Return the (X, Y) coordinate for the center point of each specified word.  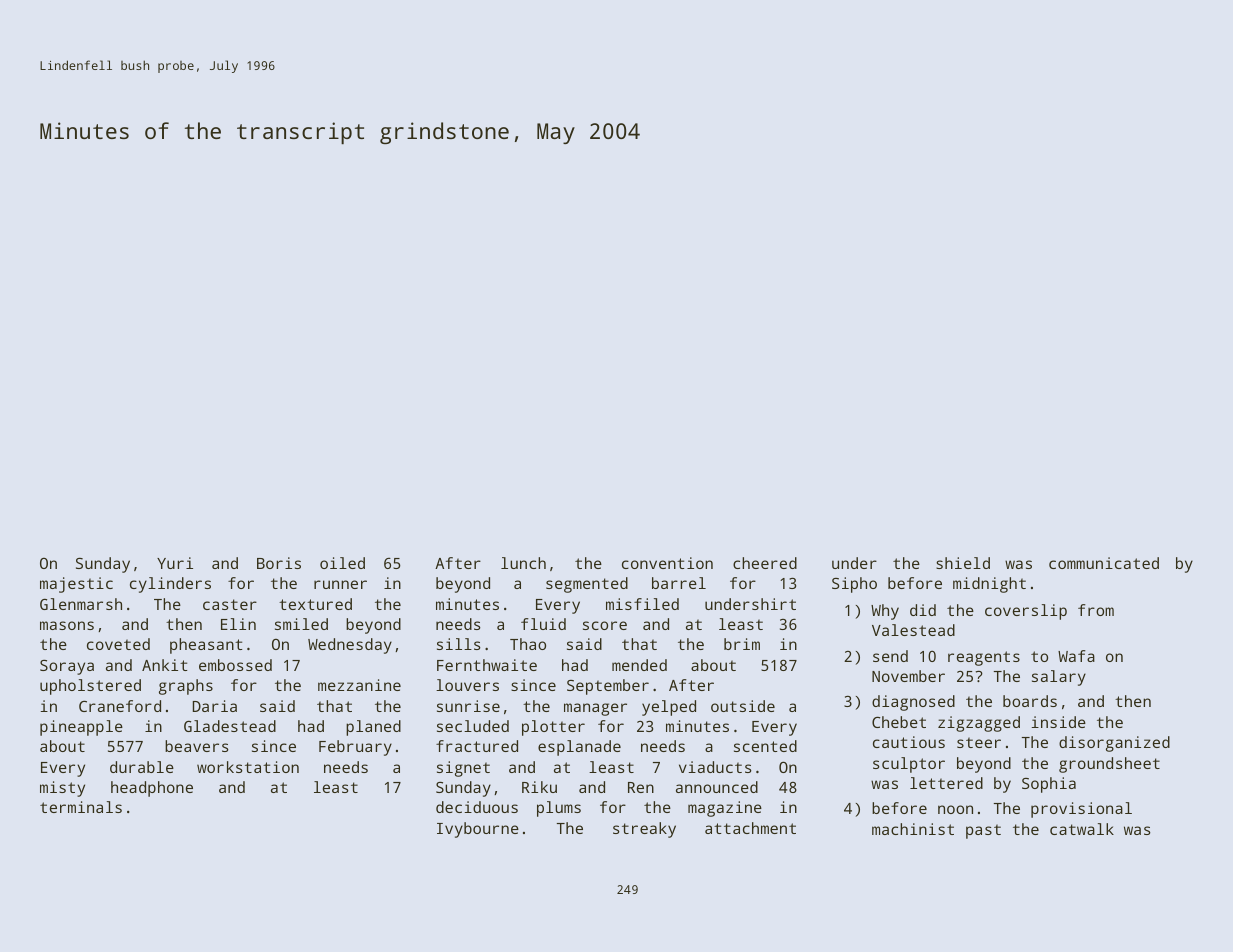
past (983, 831)
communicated (1104, 563)
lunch (523, 563)
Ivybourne (478, 830)
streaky (644, 830)
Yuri (175, 563)
